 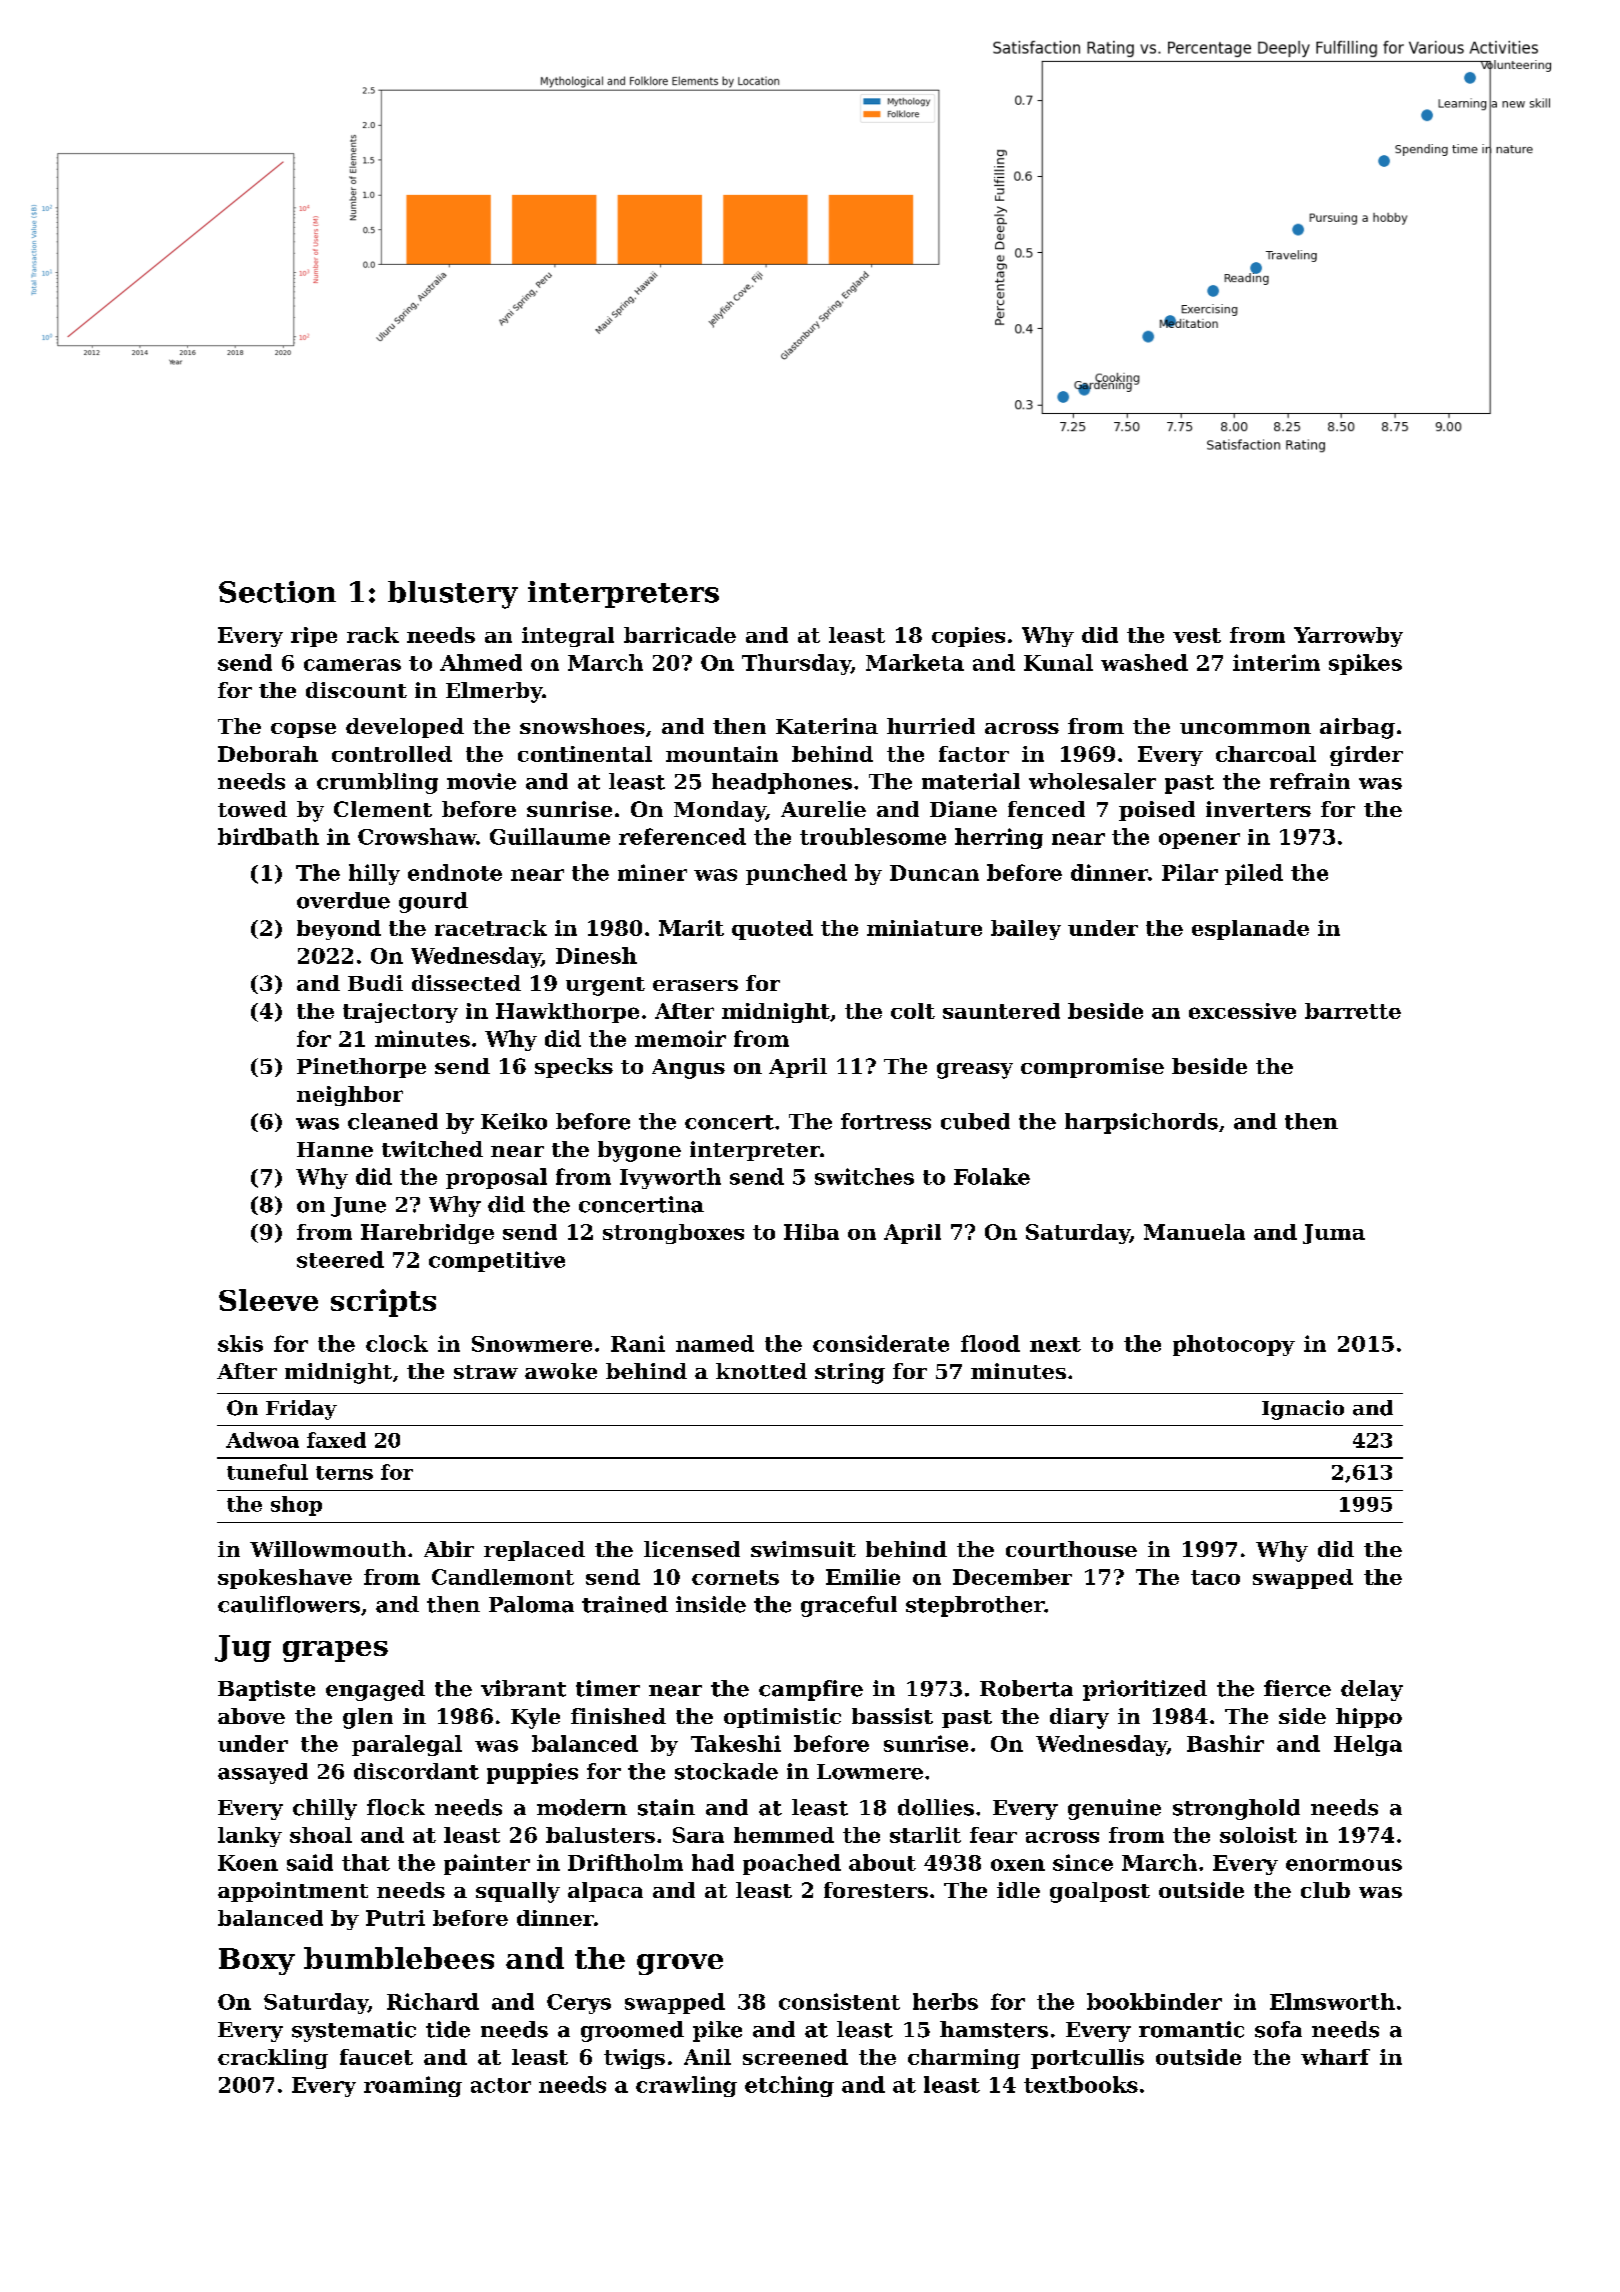 What do you see at coordinates (772, 930) in the screenshot?
I see `quoted` at bounding box center [772, 930].
